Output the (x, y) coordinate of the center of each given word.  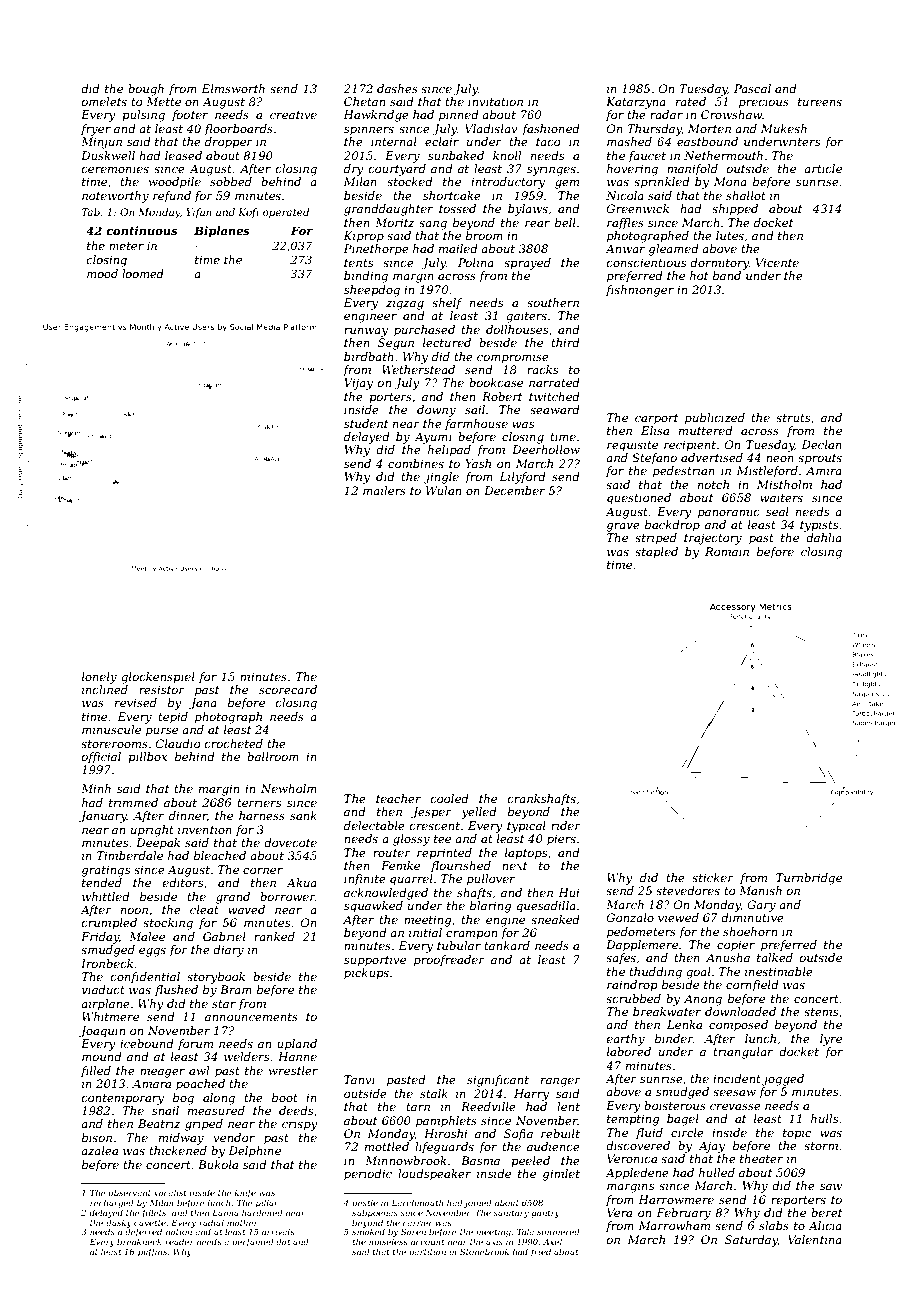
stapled (656, 553)
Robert (502, 396)
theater (761, 1158)
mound (102, 1056)
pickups (366, 974)
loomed (143, 273)
